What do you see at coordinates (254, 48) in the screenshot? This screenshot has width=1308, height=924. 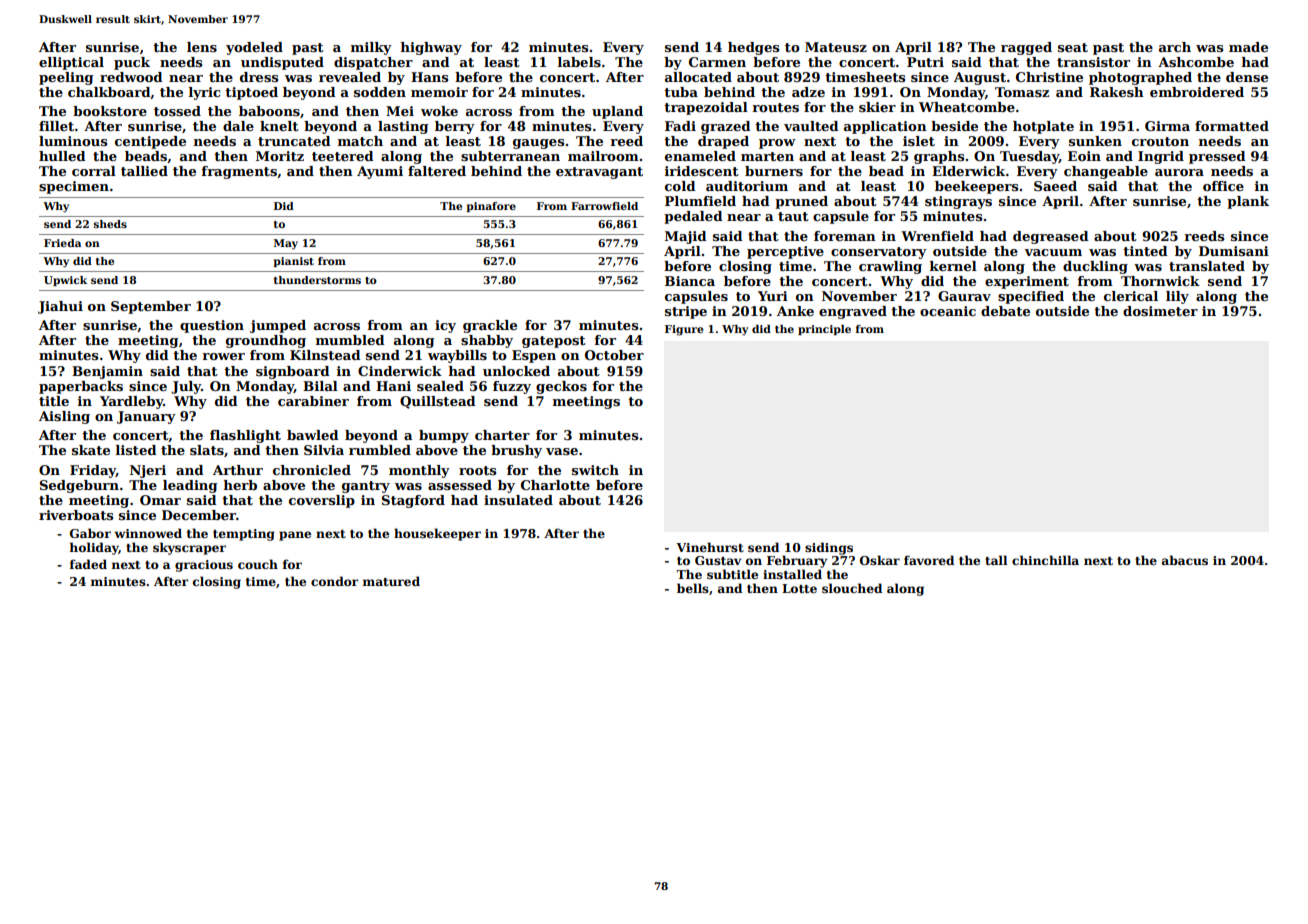 I see `yodeled` at bounding box center [254, 48].
